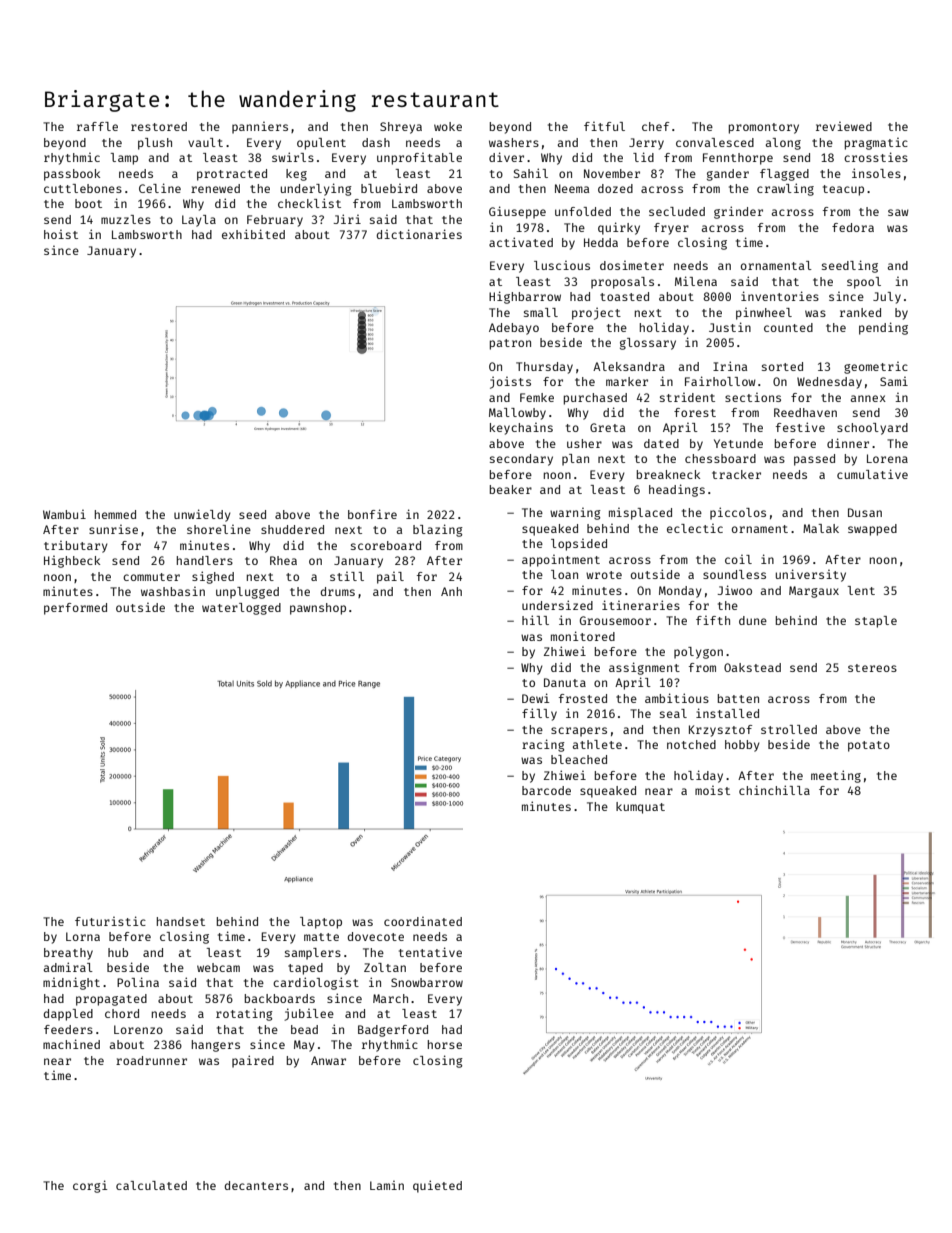 This document has height=1233, width=952. Describe the element at coordinates (159, 126) in the document. I see `restored` at that location.
